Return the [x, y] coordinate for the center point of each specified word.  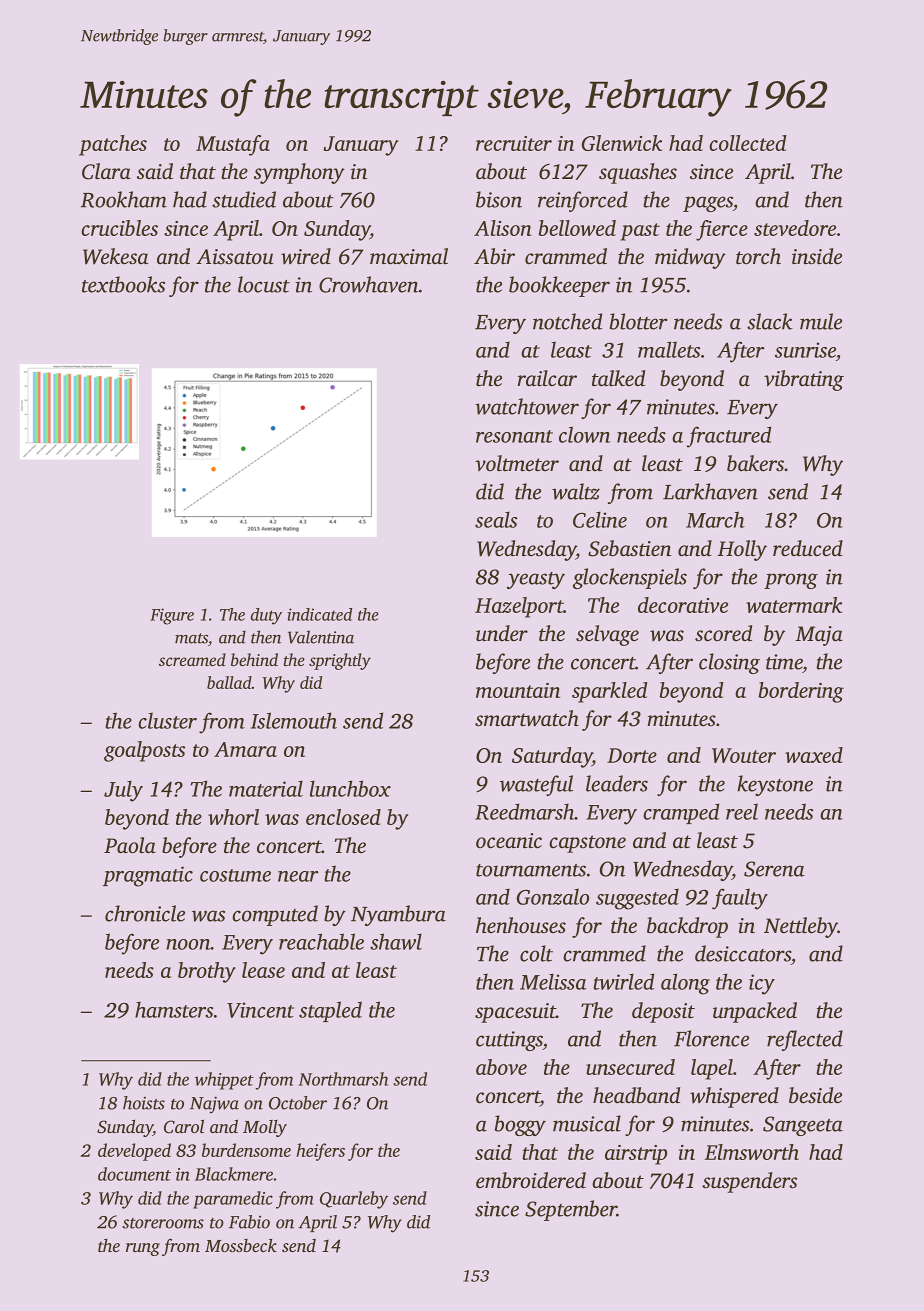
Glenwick [622, 143]
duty [266, 616]
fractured [729, 437]
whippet [224, 1081]
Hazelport [519, 607]
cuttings [509, 1041]
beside [815, 1095]
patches [113, 145]
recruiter [514, 143]
